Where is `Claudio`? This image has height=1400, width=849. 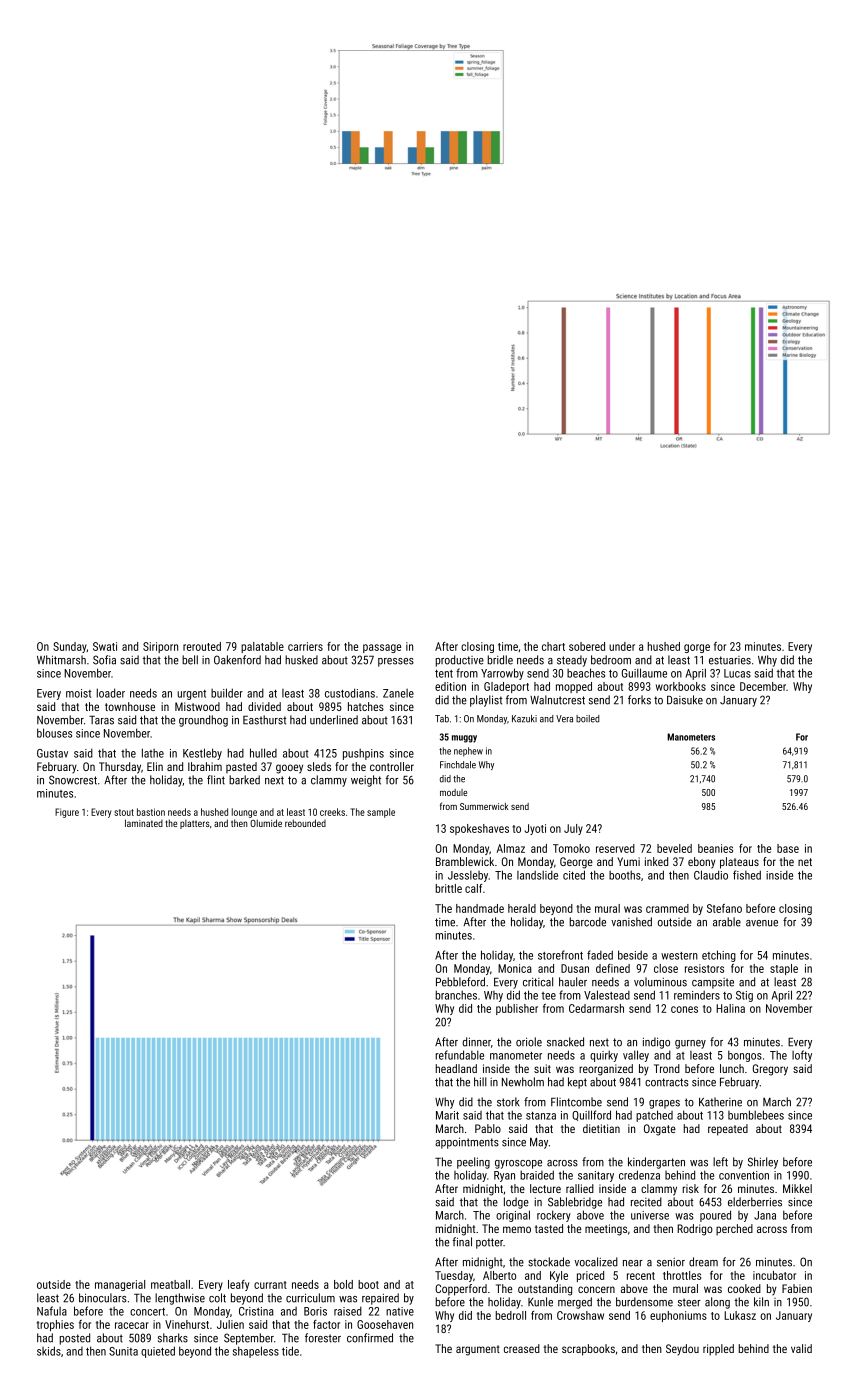 Claudio is located at coordinates (711, 875).
